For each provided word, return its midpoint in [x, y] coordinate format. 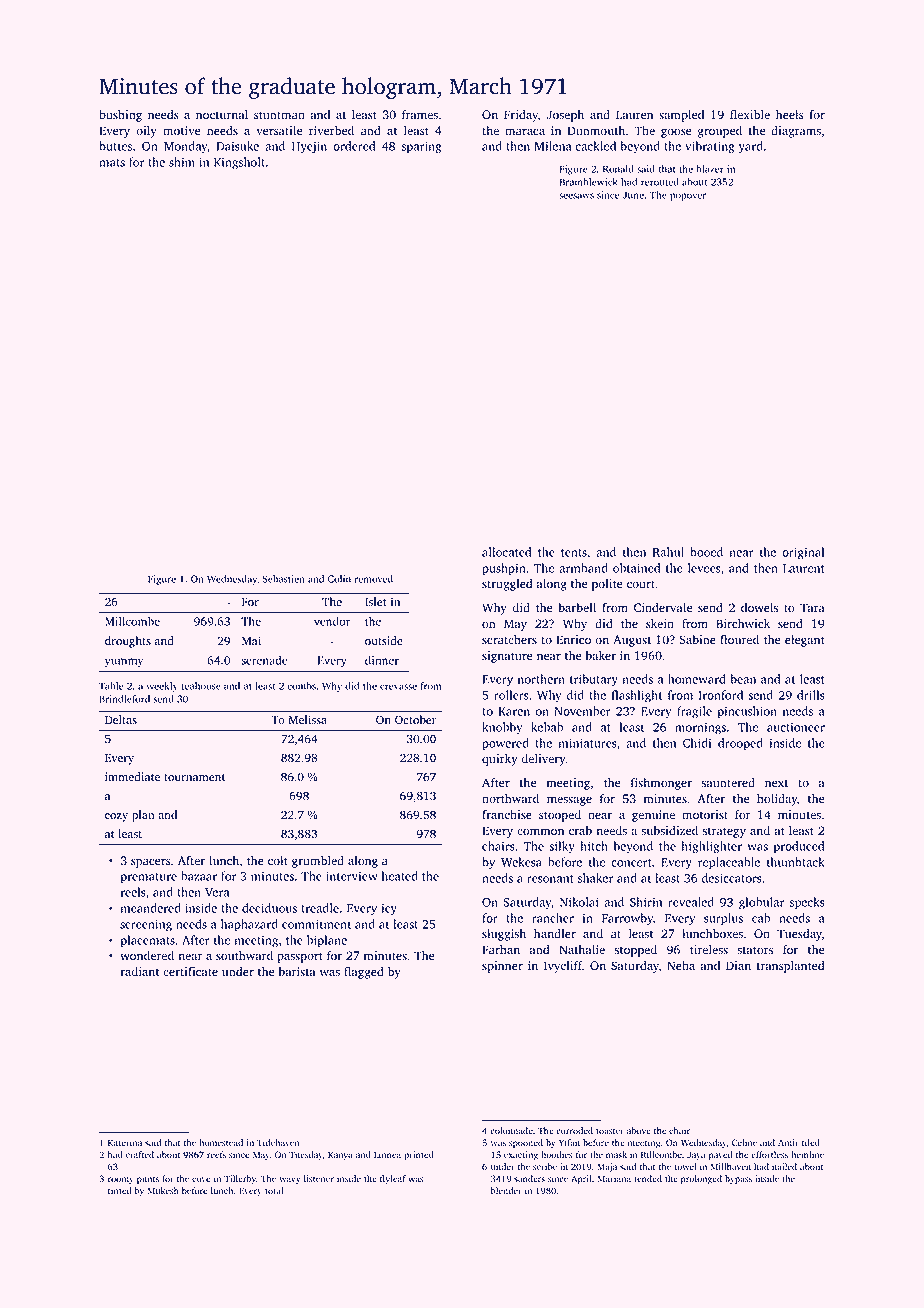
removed [374, 579]
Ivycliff [563, 966]
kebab [547, 727]
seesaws [576, 196]
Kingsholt [239, 163]
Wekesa [521, 862]
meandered [150, 908]
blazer [710, 169]
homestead [221, 1143]
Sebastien [284, 579]
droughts [128, 642]
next [776, 783]
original [803, 553]
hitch [594, 846]
